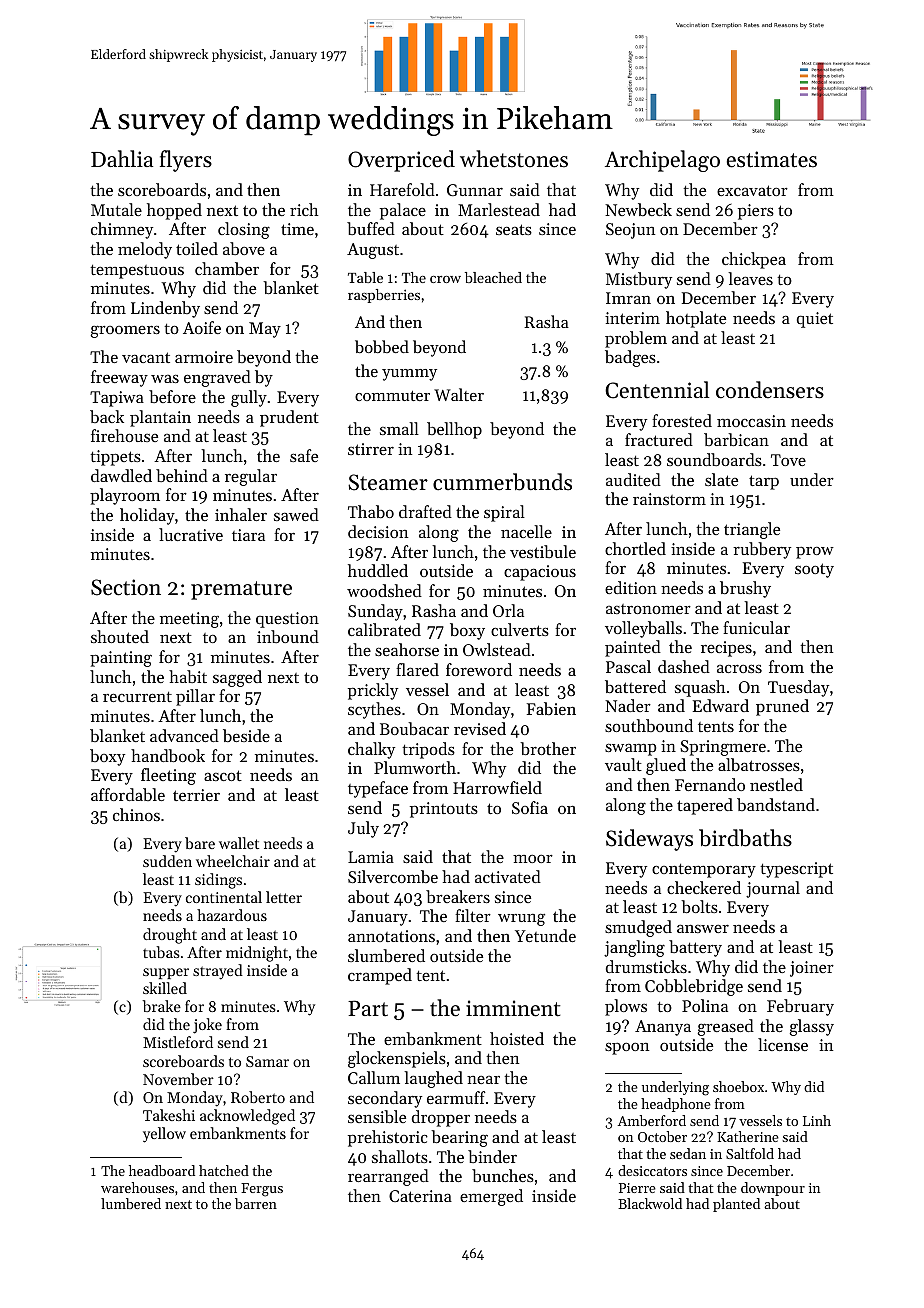  What do you see at coordinates (246, 735) in the screenshot?
I see `beside` at bounding box center [246, 735].
